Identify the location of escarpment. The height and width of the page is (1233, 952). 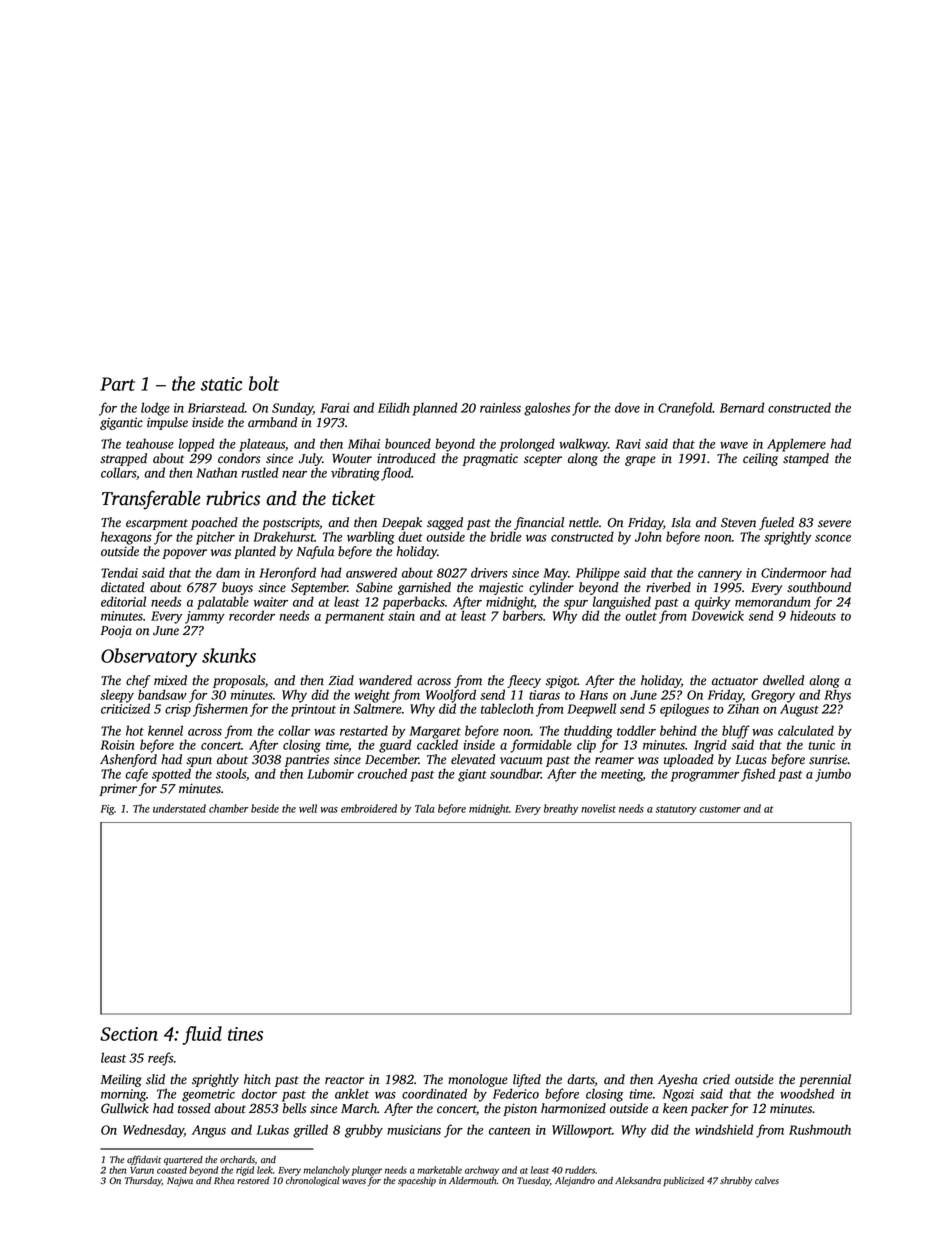
(157, 524).
